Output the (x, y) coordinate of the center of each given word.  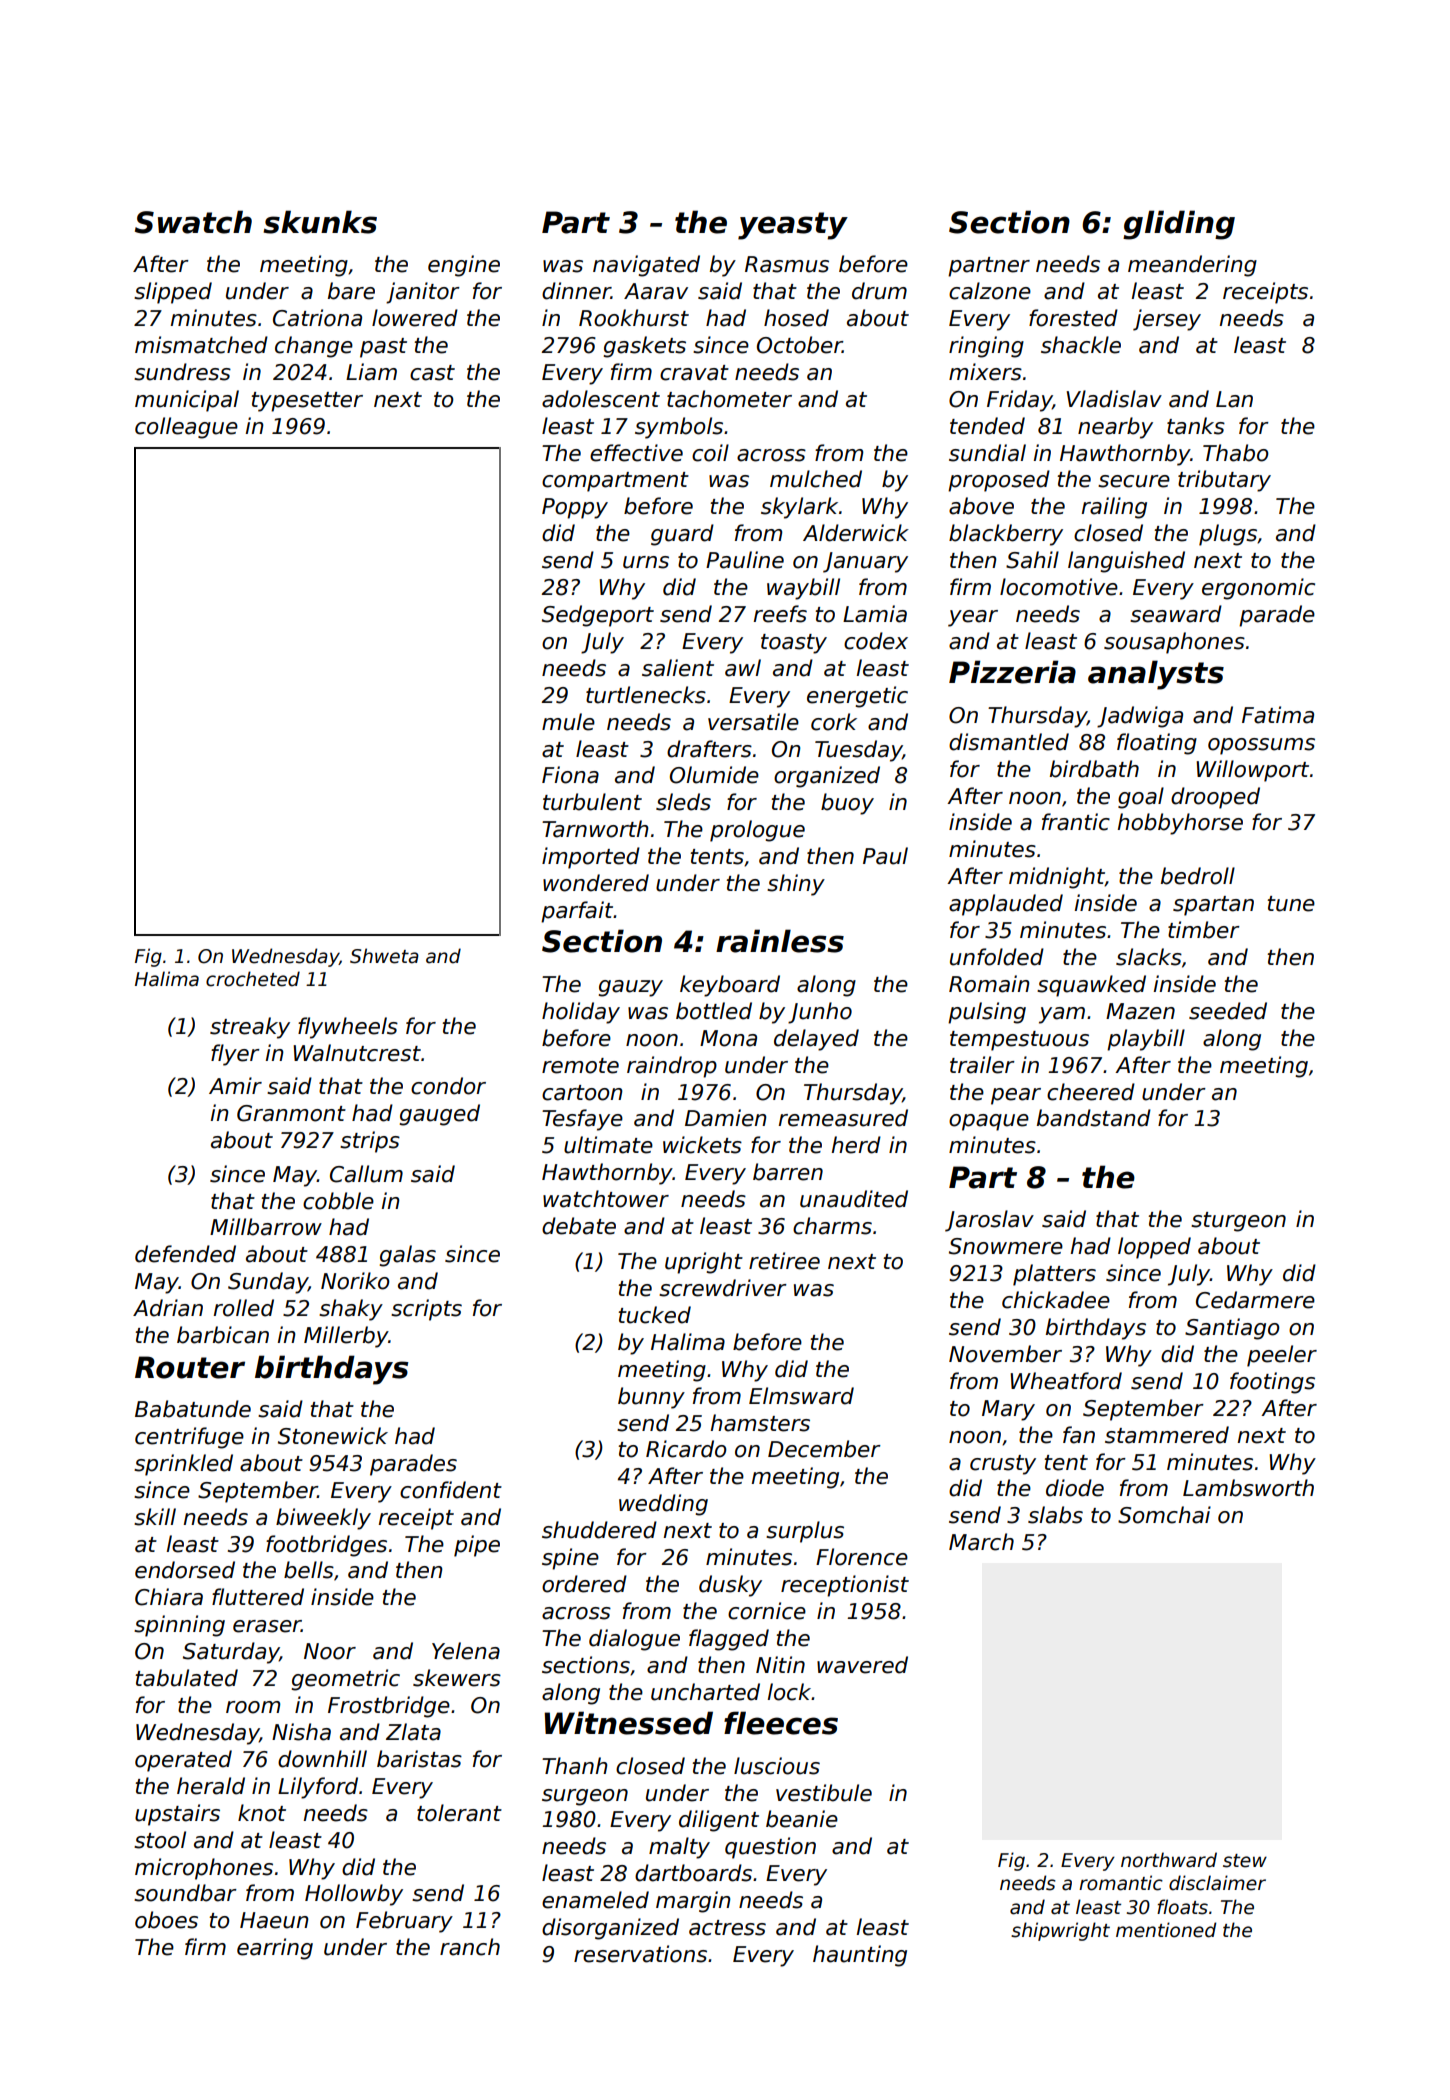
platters (1054, 1275)
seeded (1228, 1011)
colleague (186, 428)
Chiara (169, 1597)
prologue (757, 831)
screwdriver (723, 1288)
